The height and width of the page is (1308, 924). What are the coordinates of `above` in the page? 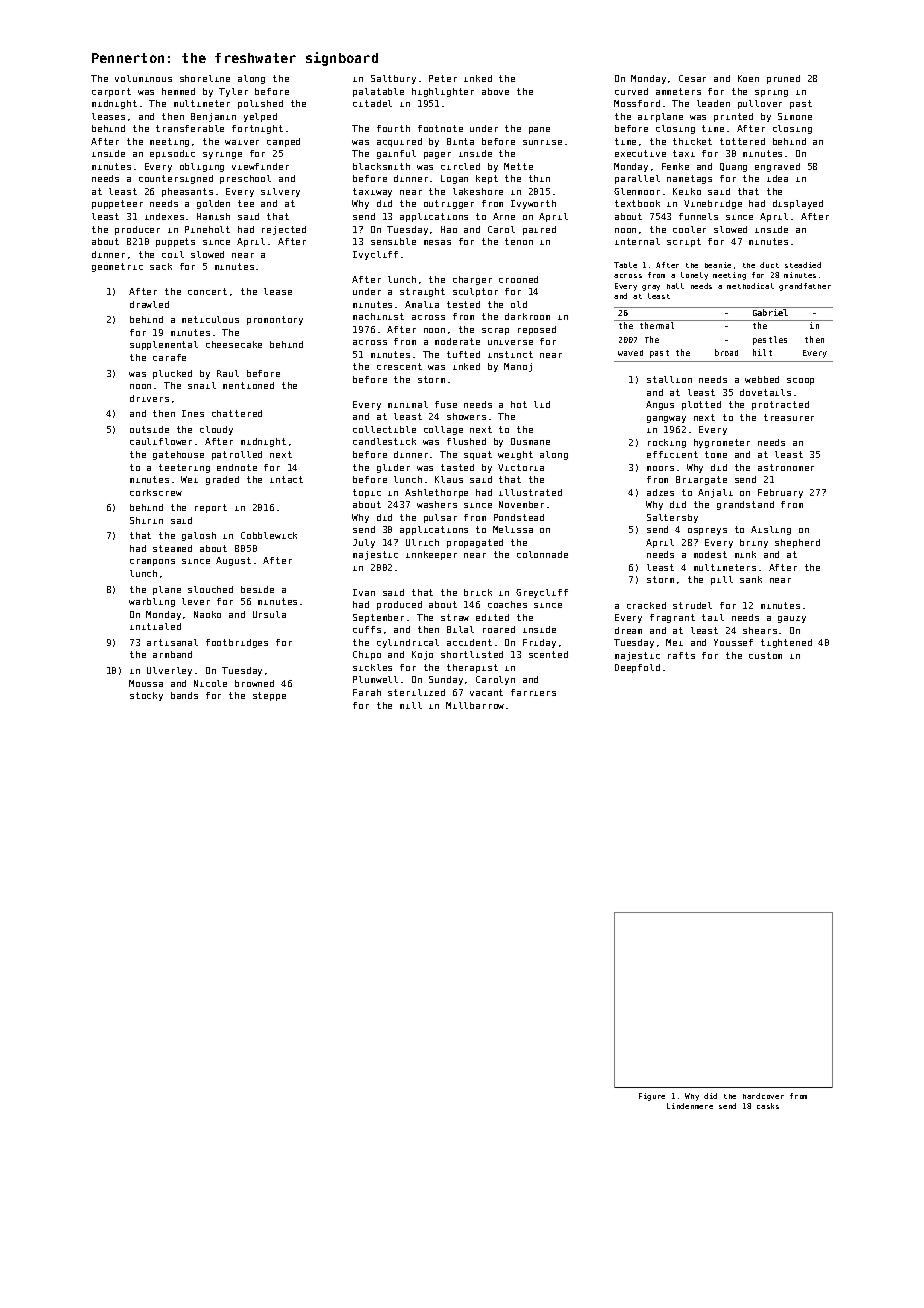 It's located at (495, 91).
